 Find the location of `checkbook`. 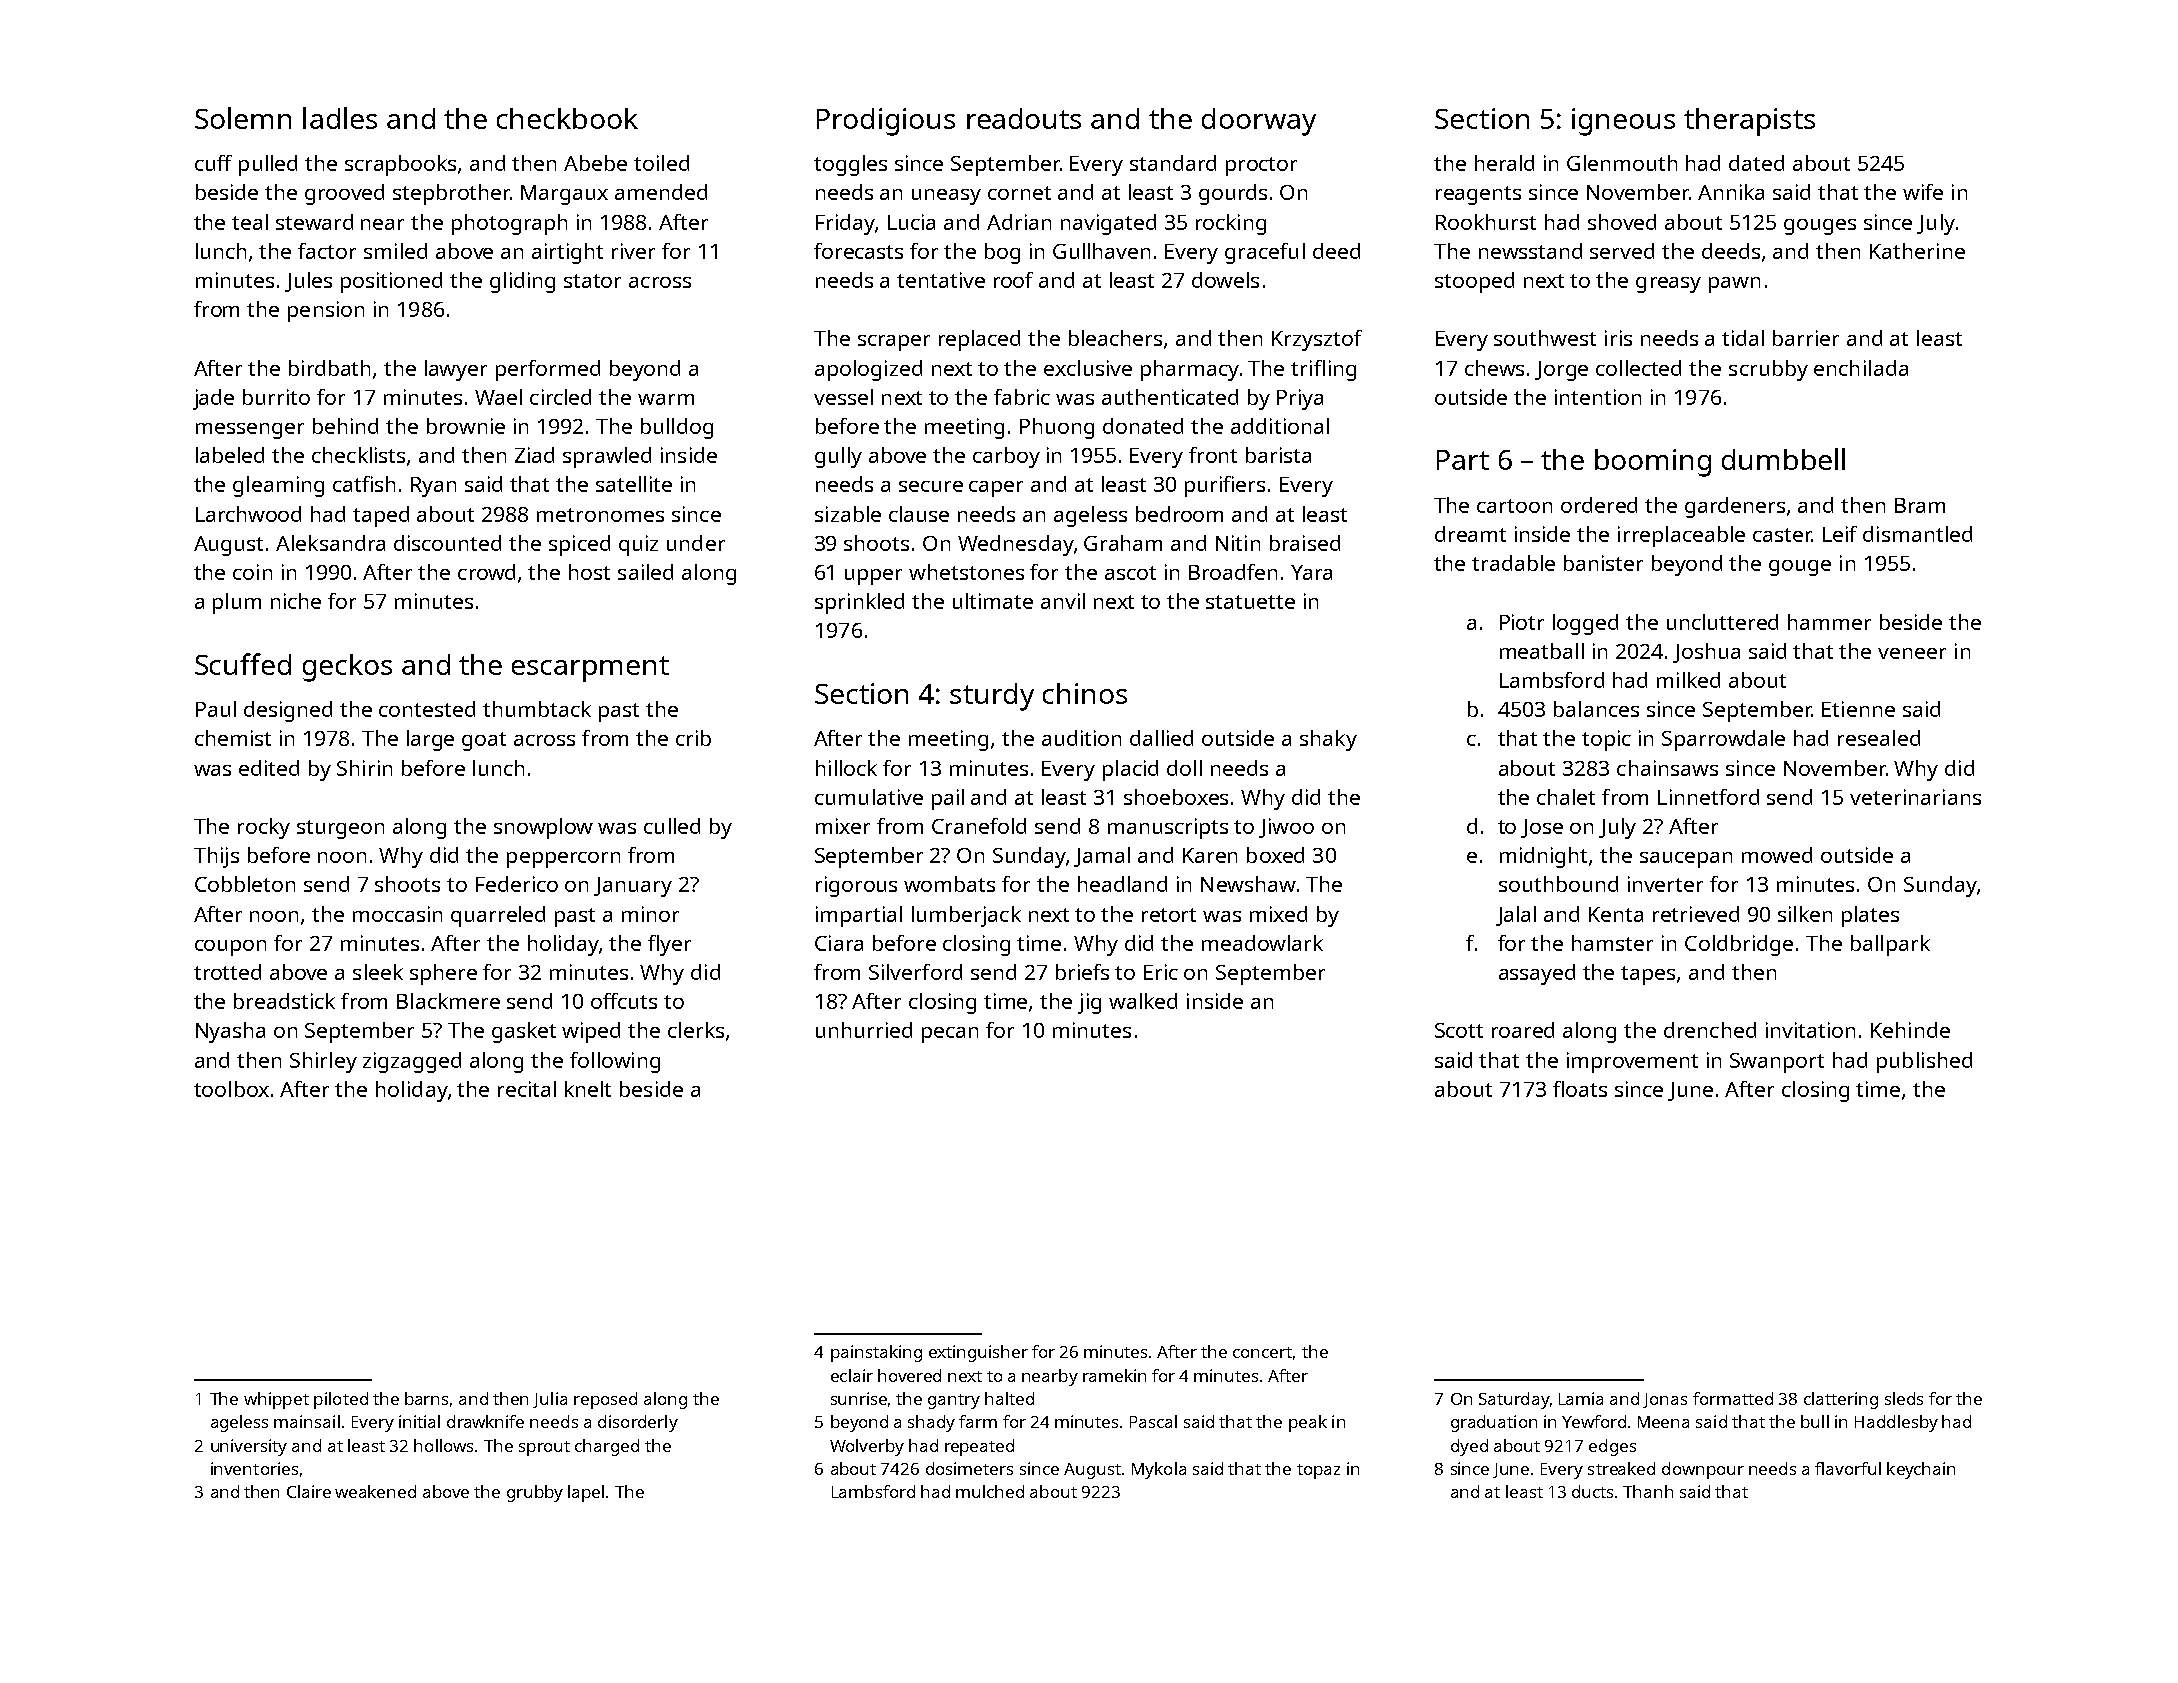

checkbook is located at coordinates (567, 118).
